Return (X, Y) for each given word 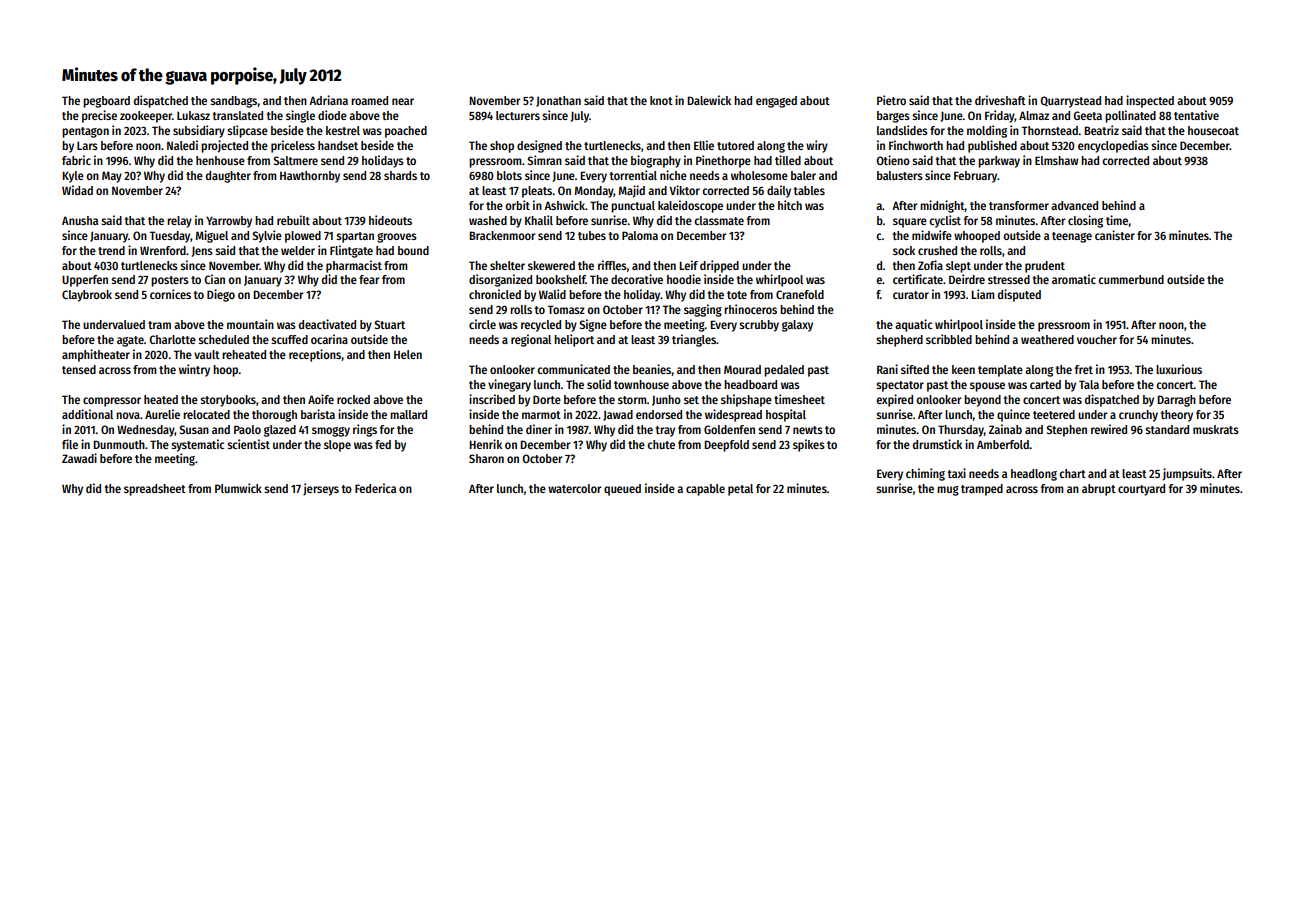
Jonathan (558, 101)
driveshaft (1000, 100)
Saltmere (296, 160)
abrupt (1099, 490)
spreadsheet (155, 490)
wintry (194, 370)
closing (1085, 221)
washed (488, 220)
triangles (694, 340)
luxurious (1179, 369)
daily (779, 191)
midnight (942, 206)
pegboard (106, 102)
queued (622, 490)
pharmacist (354, 266)
